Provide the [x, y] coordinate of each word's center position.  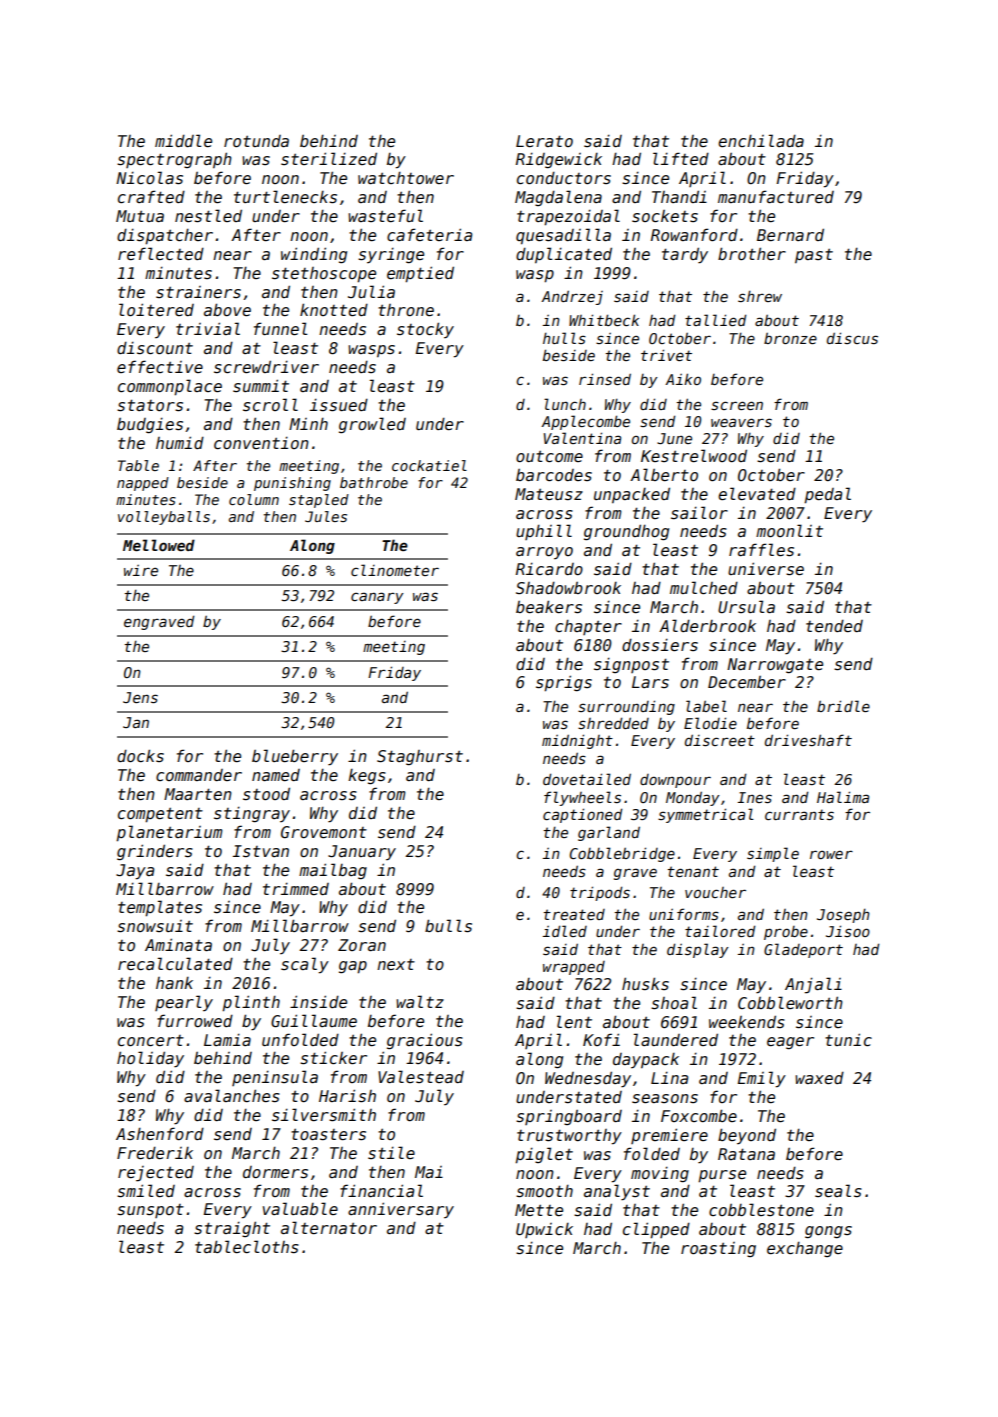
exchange [805, 1249]
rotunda [256, 141]
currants [799, 814]
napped [143, 484]
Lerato [544, 141]
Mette [539, 1210]
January [362, 852]
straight [232, 1229]
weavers [741, 422]
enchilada [761, 140]
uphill [544, 532]
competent [160, 815]
